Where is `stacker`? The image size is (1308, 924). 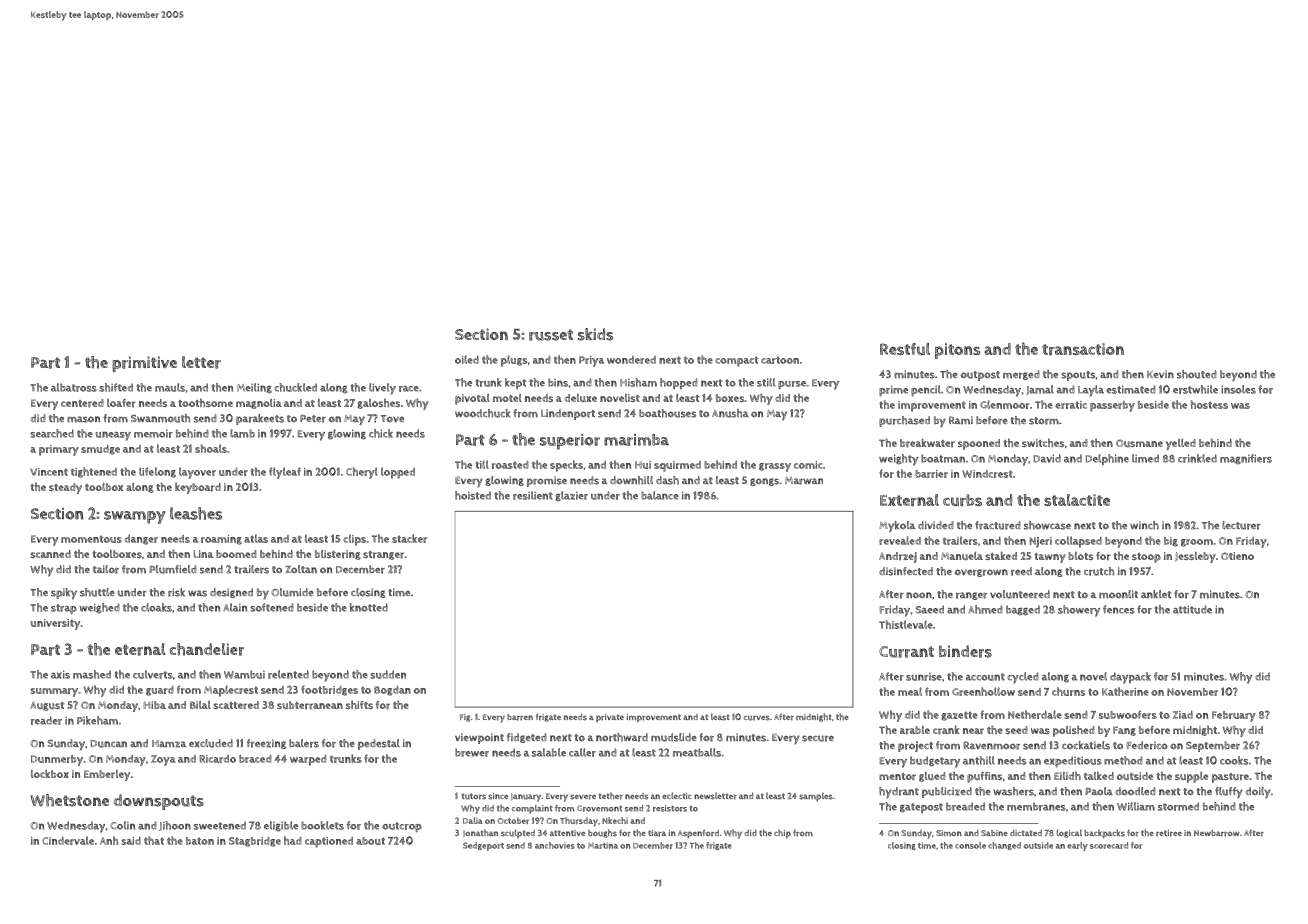 stacker is located at coordinates (409, 538).
